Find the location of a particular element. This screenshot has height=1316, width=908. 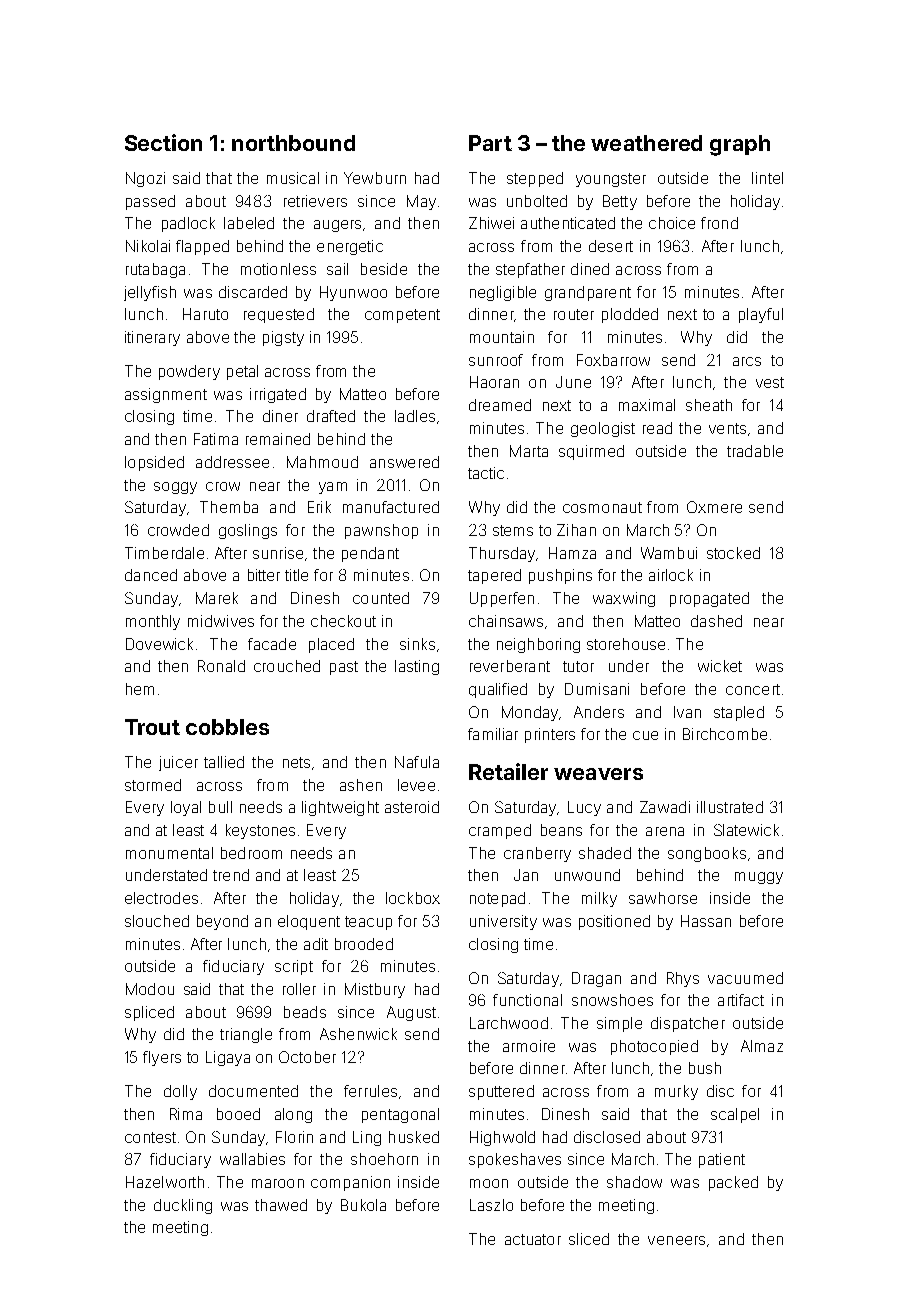

Hazelworth is located at coordinates (165, 1182).
